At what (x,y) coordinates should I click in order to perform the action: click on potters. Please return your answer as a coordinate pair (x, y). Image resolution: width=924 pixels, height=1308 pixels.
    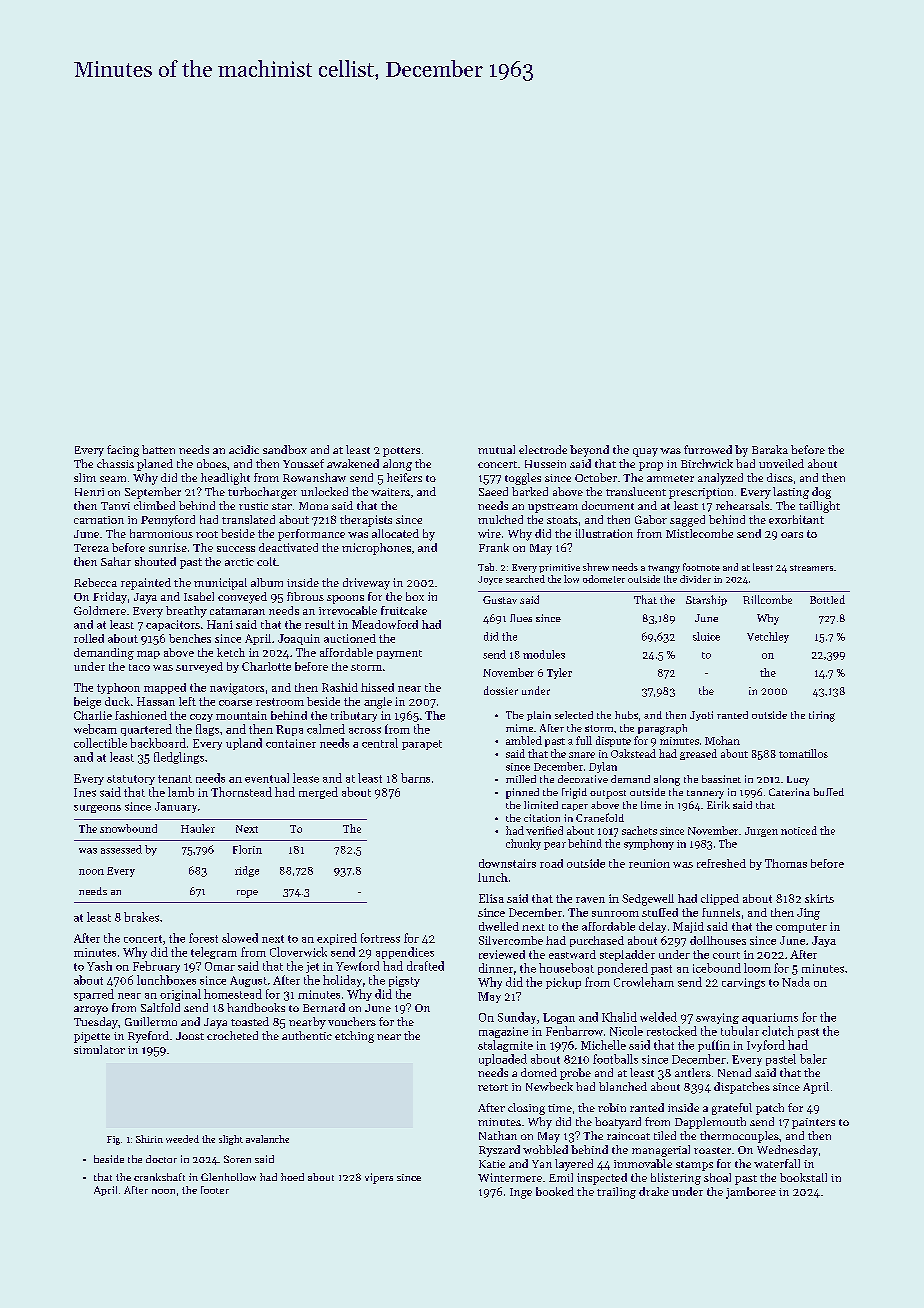
    Looking at the image, I should click on (401, 452).
